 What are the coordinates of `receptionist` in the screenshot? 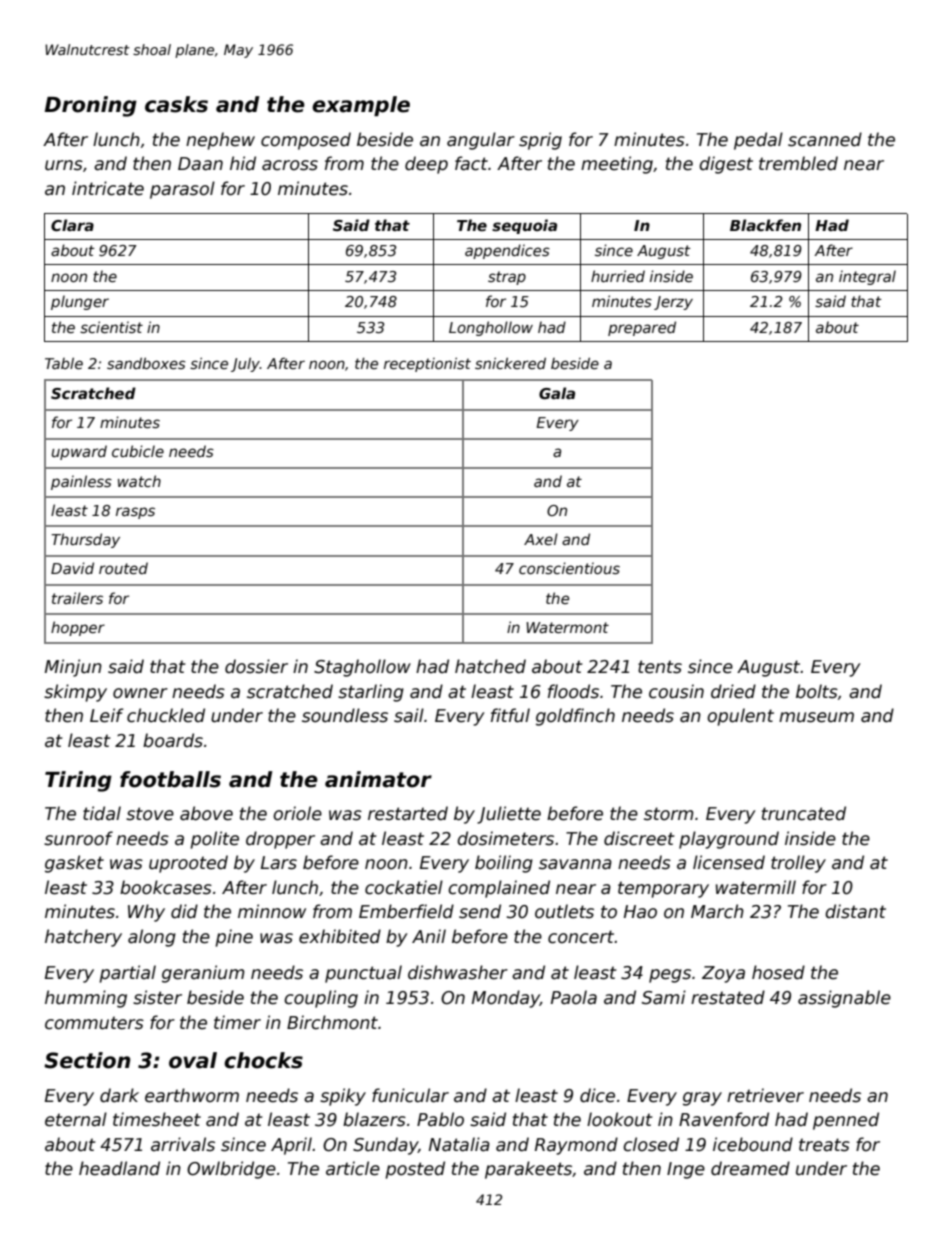 It's located at (427, 364).
